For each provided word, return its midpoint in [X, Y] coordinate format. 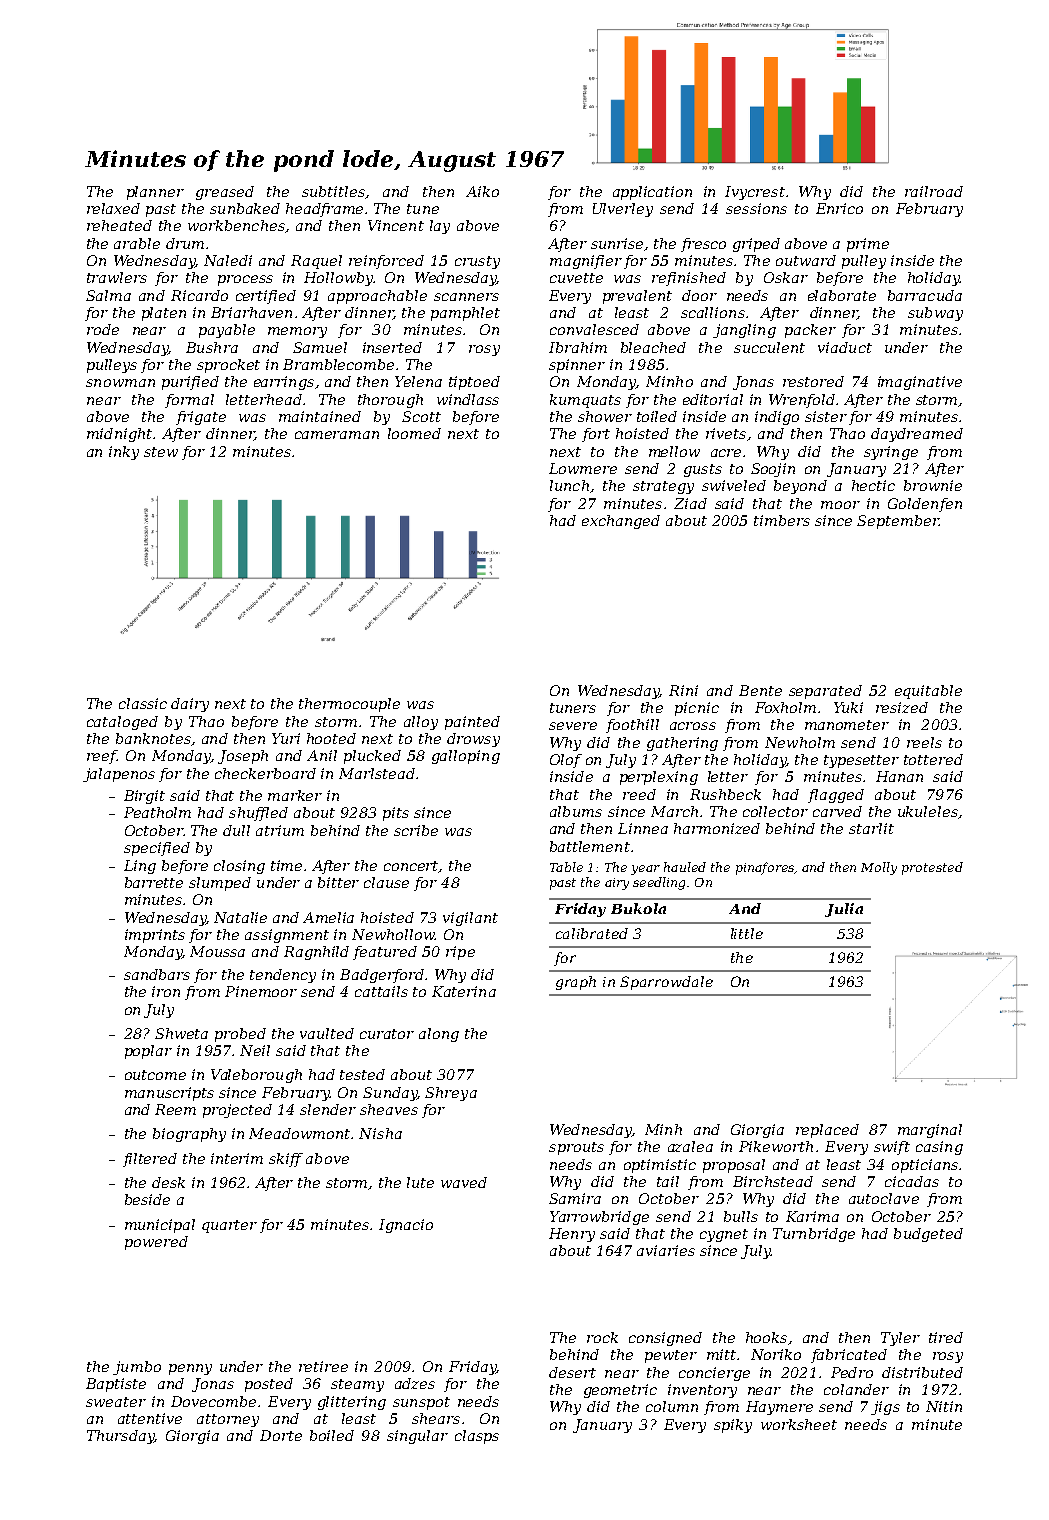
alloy [421, 723]
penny [190, 1369]
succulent [769, 347]
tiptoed [474, 383]
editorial [713, 399]
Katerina [464, 991]
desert [572, 1372]
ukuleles [928, 811]
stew [161, 452]
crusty [477, 262]
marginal [930, 1131]
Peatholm [157, 812]
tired [946, 1337]
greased [225, 193]
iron [166, 991]
